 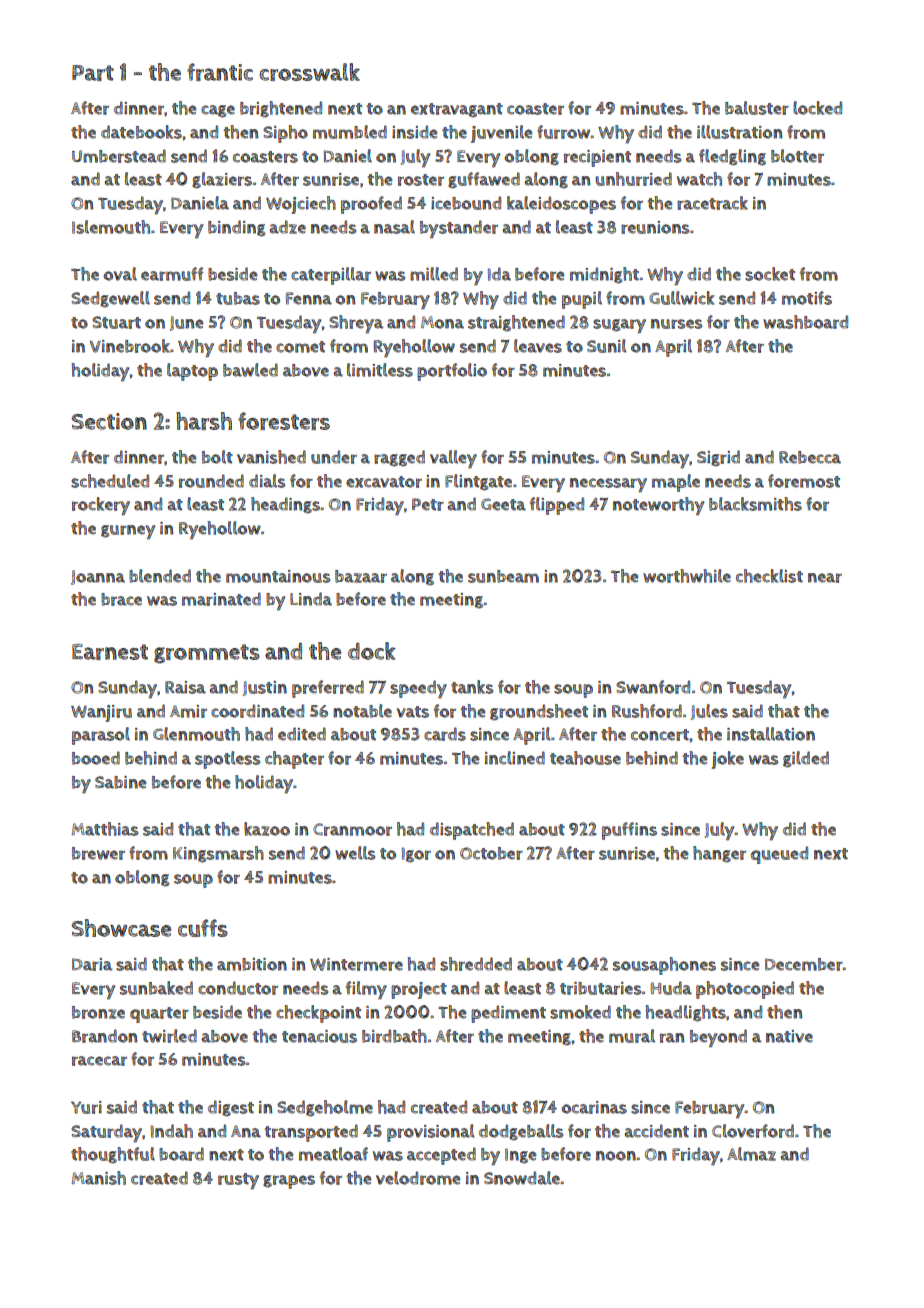 I want to click on comet, so click(x=300, y=347).
